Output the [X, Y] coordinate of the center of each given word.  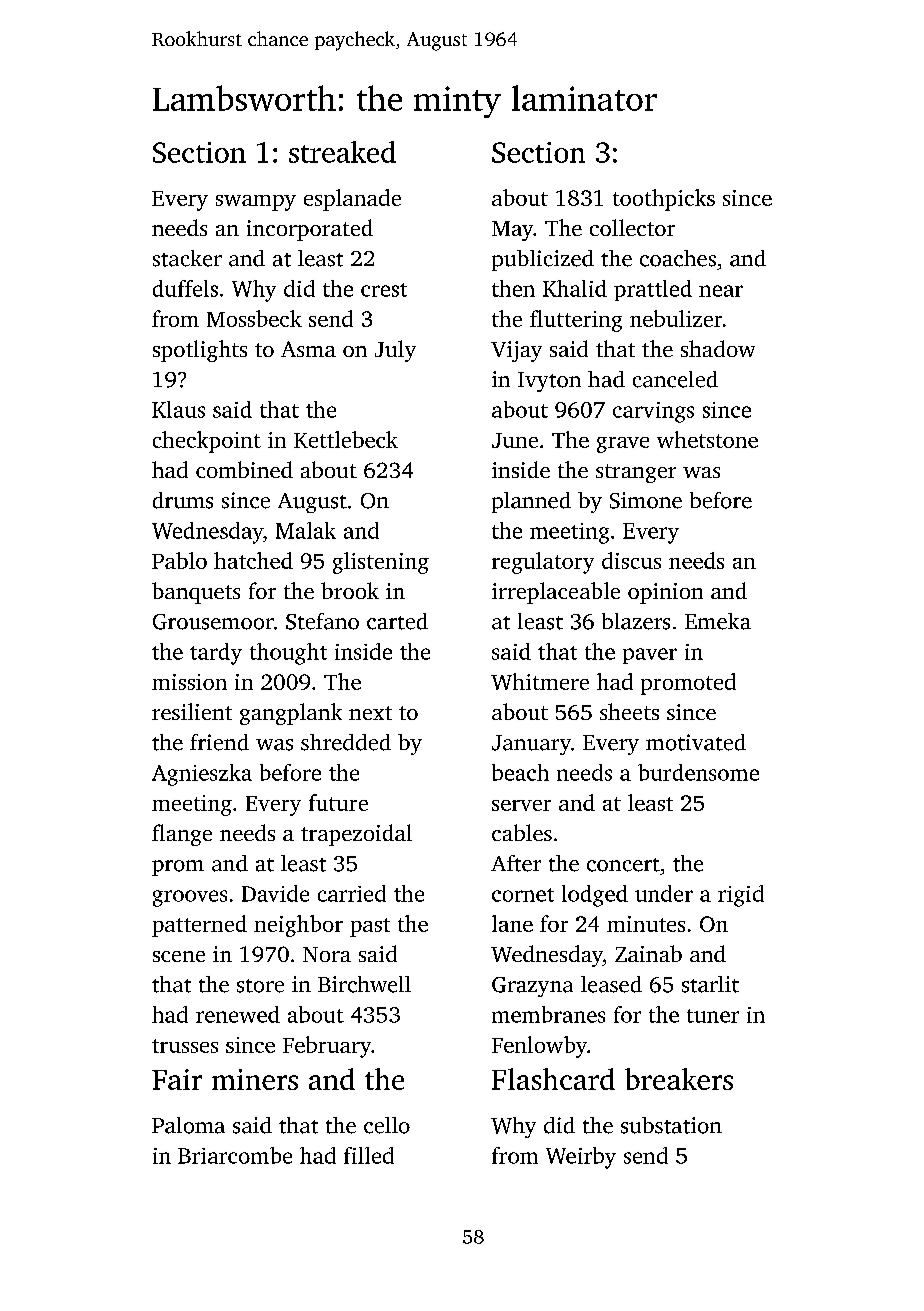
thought [288, 654]
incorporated [310, 230]
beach [520, 772]
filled [369, 1155]
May [512, 231]
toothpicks [664, 200]
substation [671, 1125]
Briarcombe [235, 1155]
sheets [629, 711]
